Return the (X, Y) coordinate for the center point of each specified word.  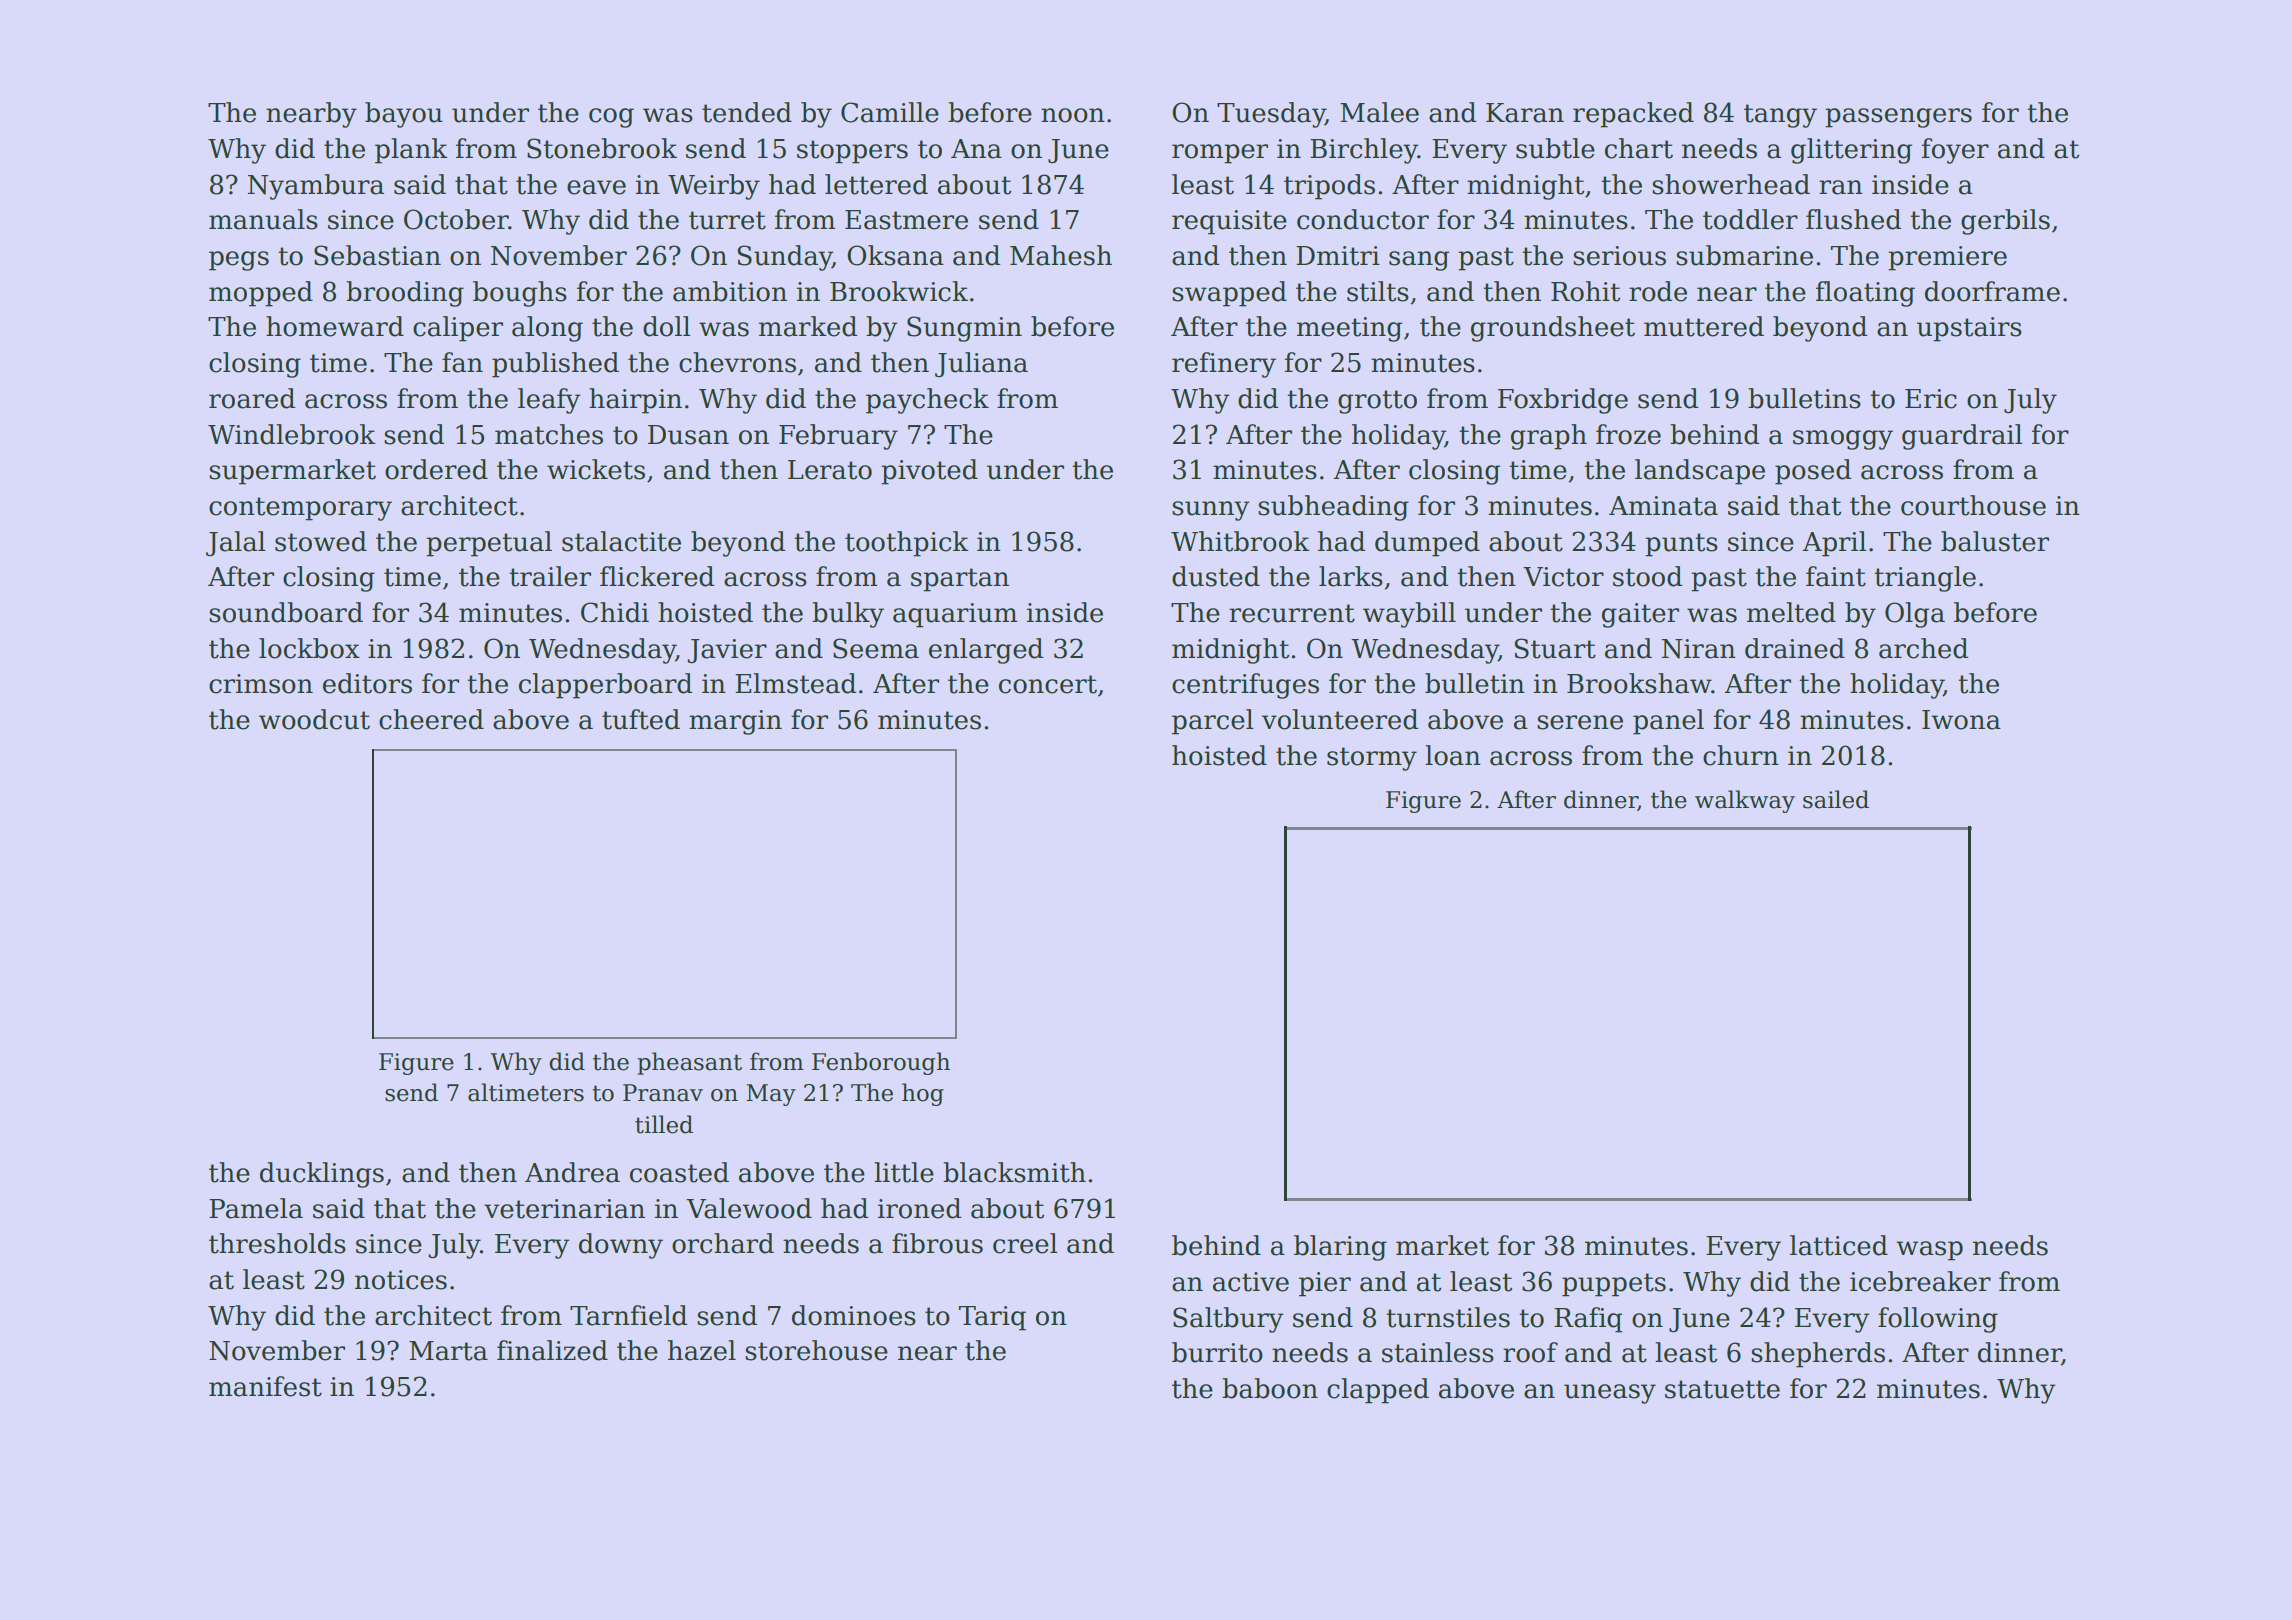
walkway (1745, 801)
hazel (702, 1350)
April (1834, 544)
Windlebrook (292, 434)
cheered (431, 719)
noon (1073, 115)
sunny (1210, 511)
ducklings (322, 1175)
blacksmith (1014, 1172)
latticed (1839, 1245)
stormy (1372, 759)
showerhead (1731, 184)
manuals (263, 219)
